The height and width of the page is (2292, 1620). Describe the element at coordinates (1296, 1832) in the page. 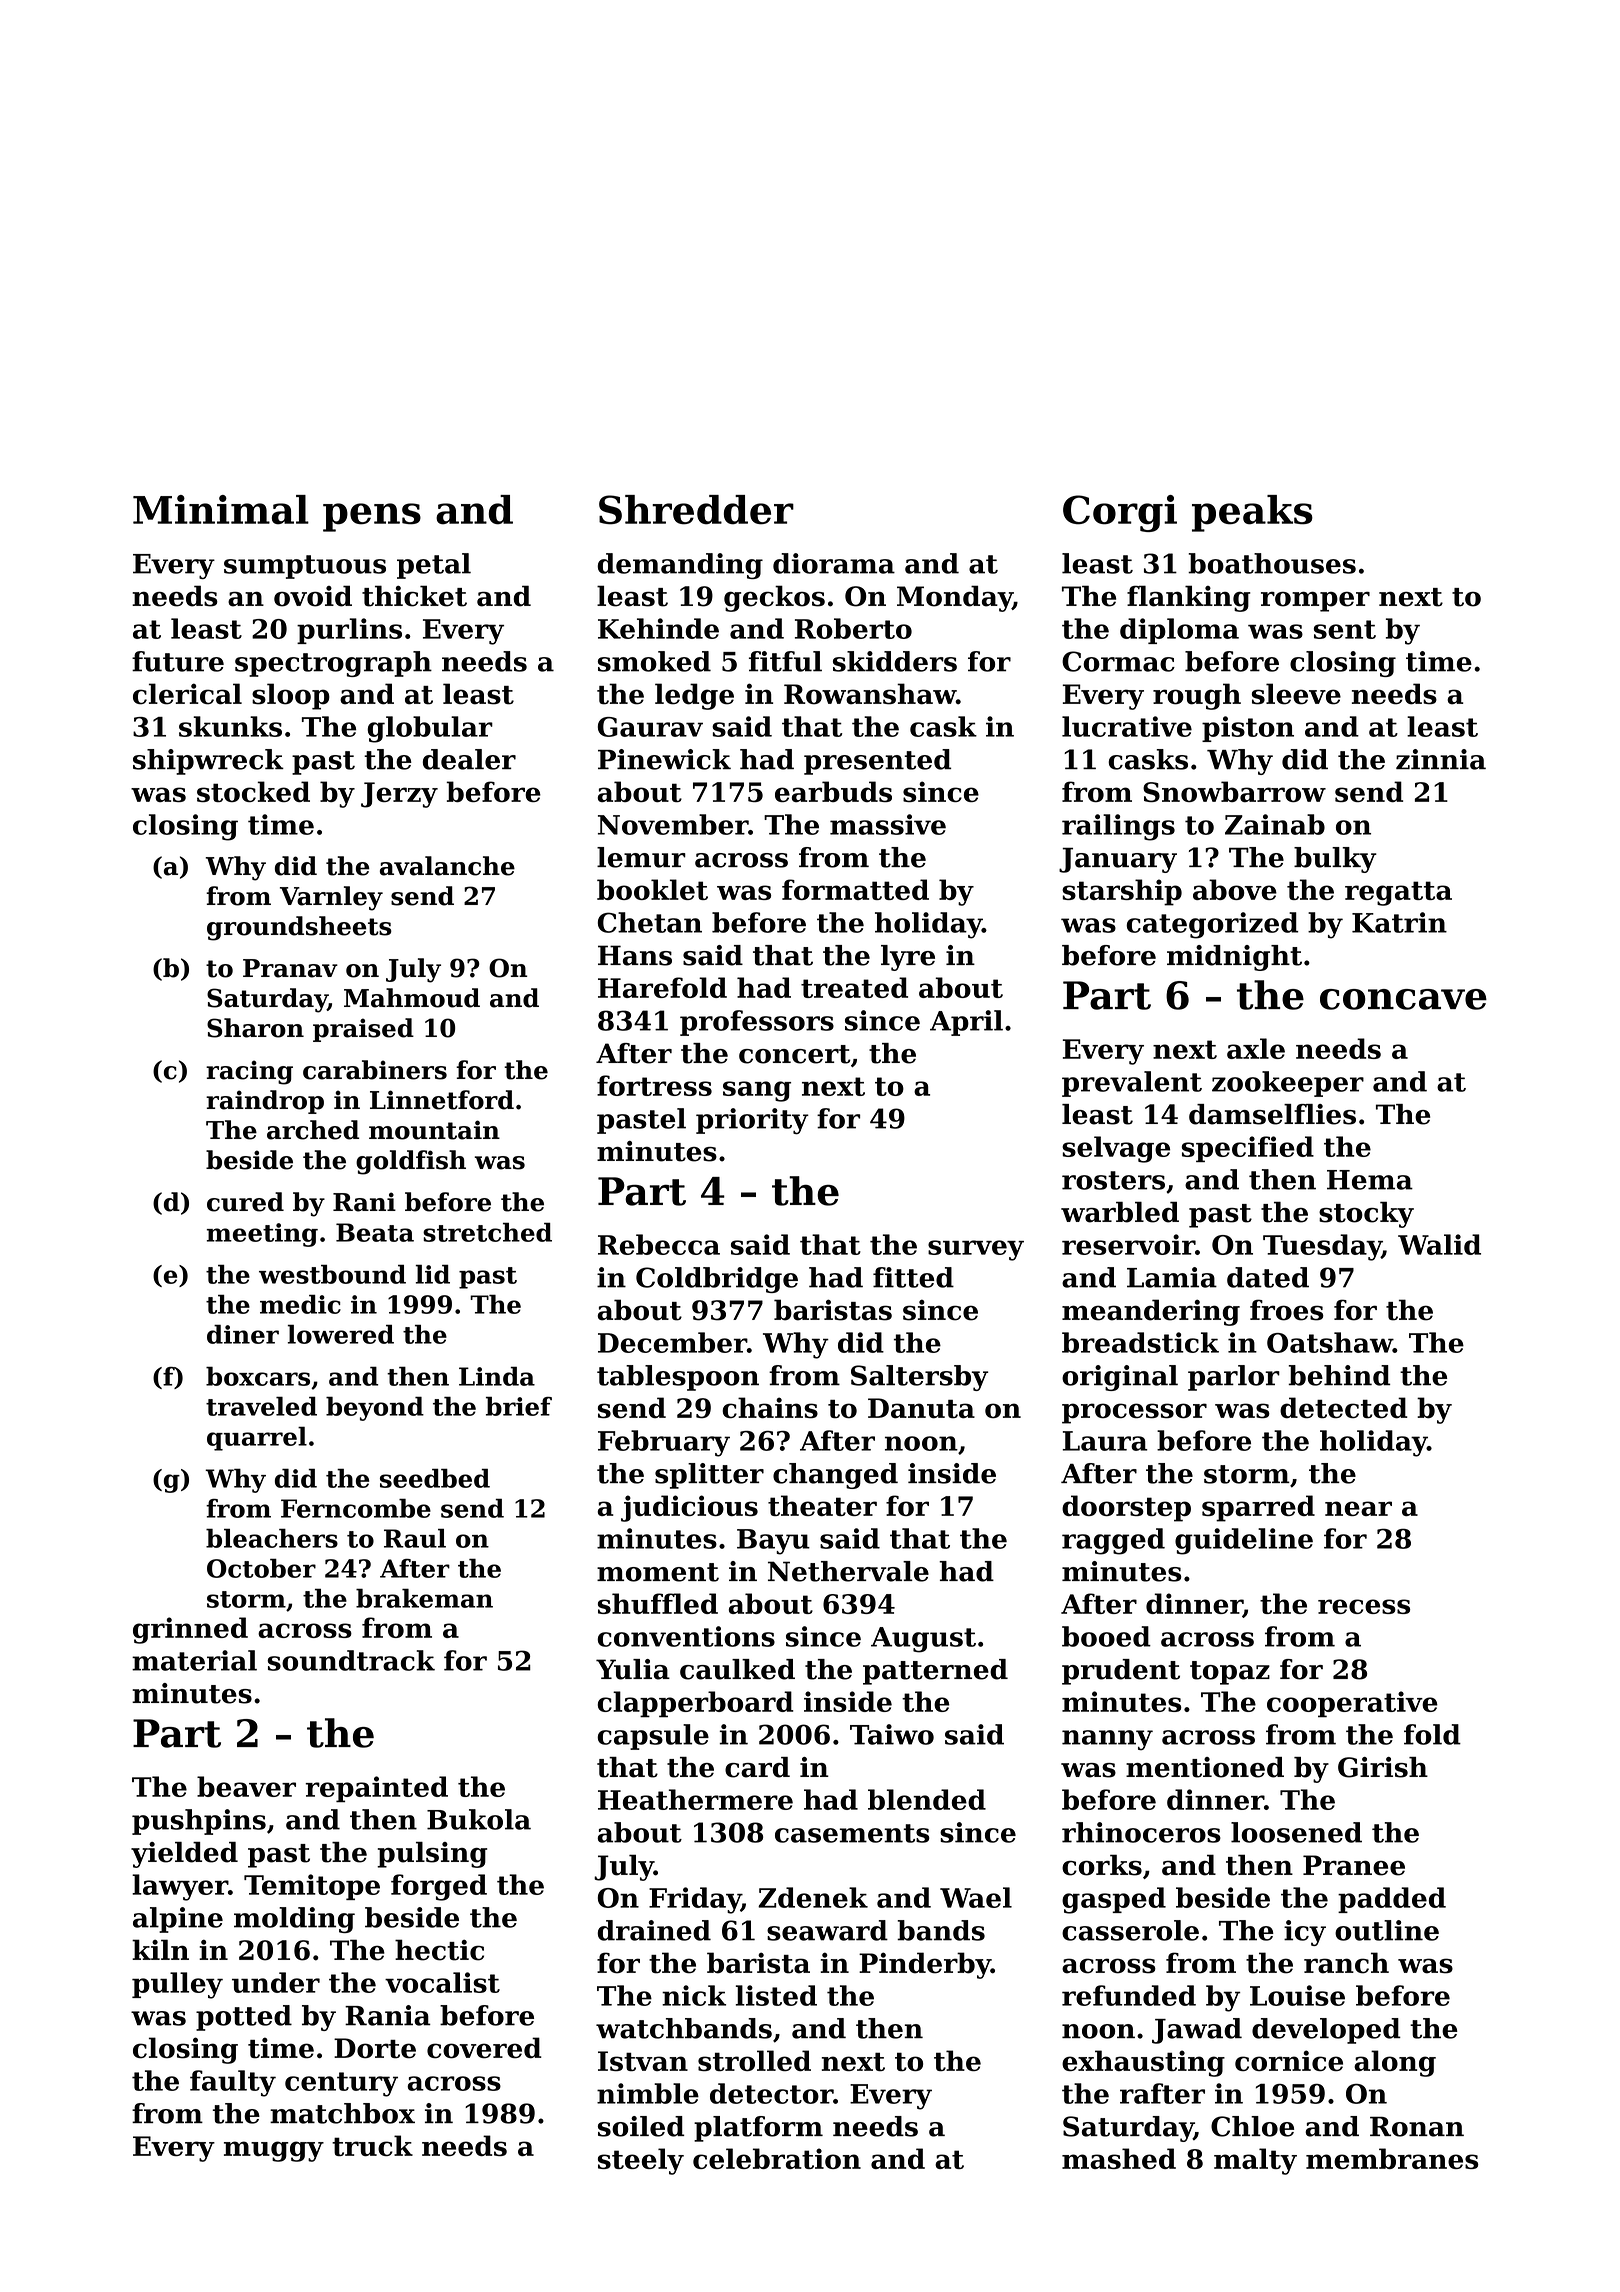

I see `loosened` at that location.
